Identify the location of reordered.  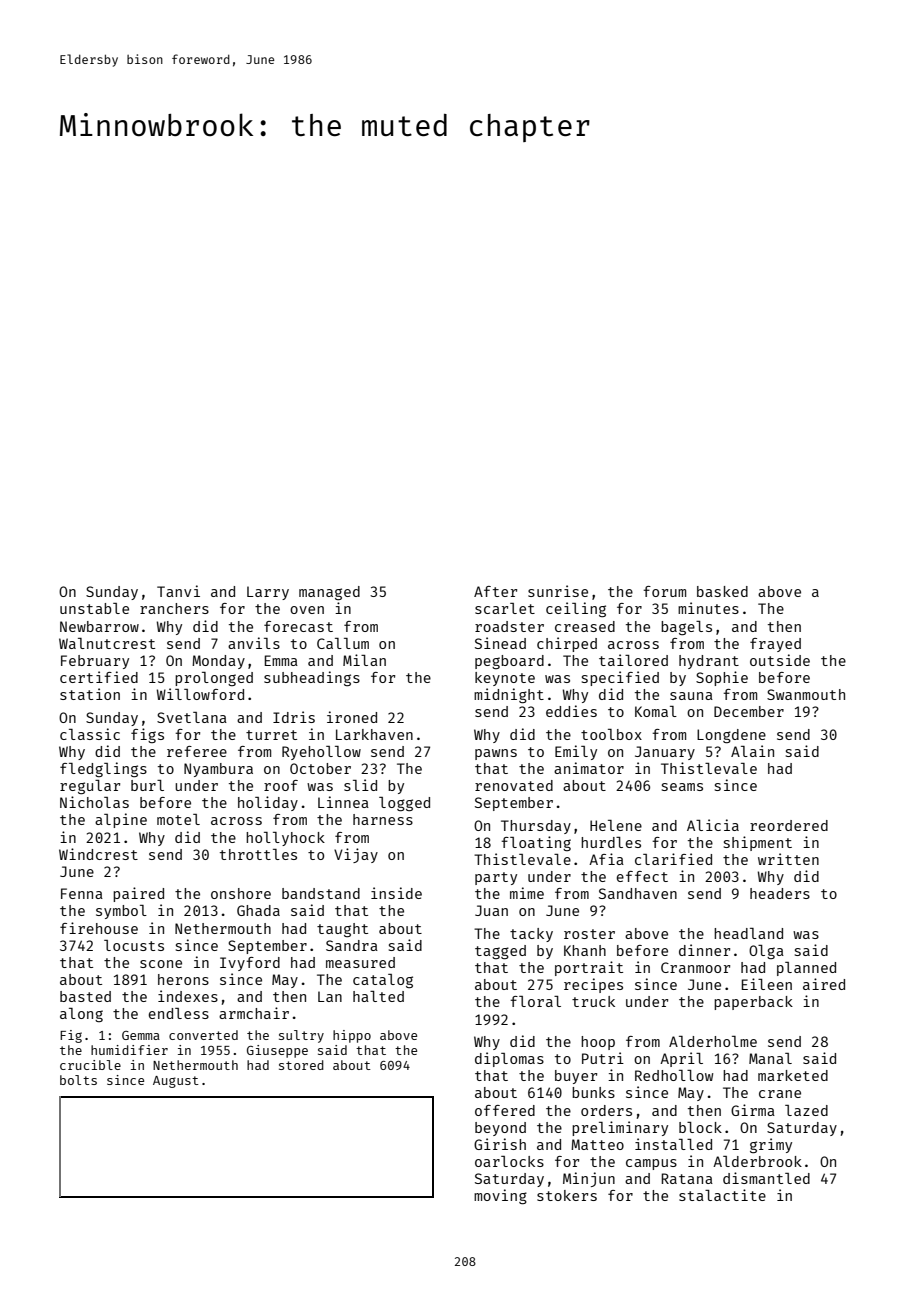
(789, 825).
